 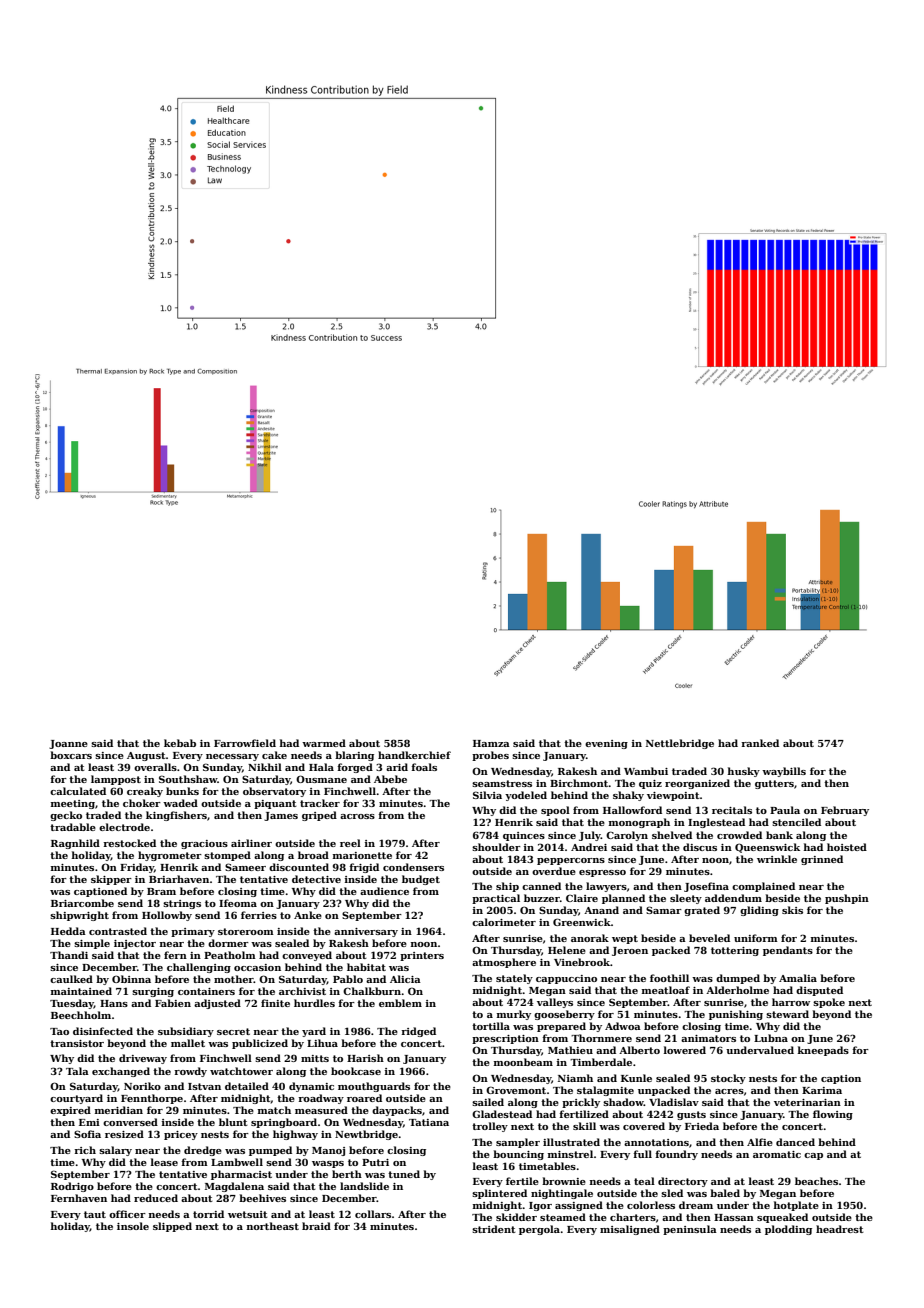 What do you see at coordinates (167, 916) in the document?
I see `Hollowby` at bounding box center [167, 916].
